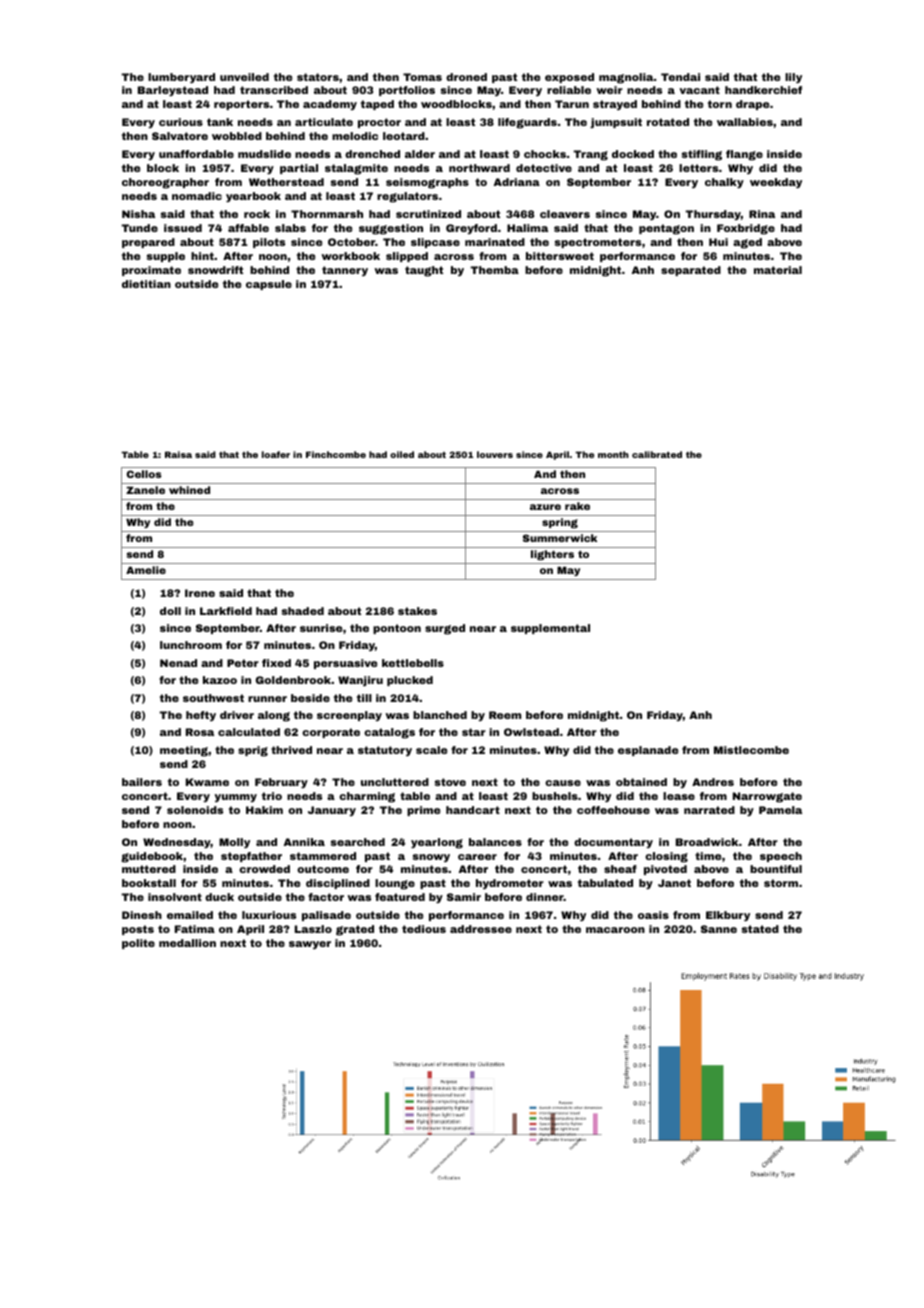 This document has height=1308, width=924. Describe the element at coordinates (479, 168) in the document. I see `northward` at that location.
